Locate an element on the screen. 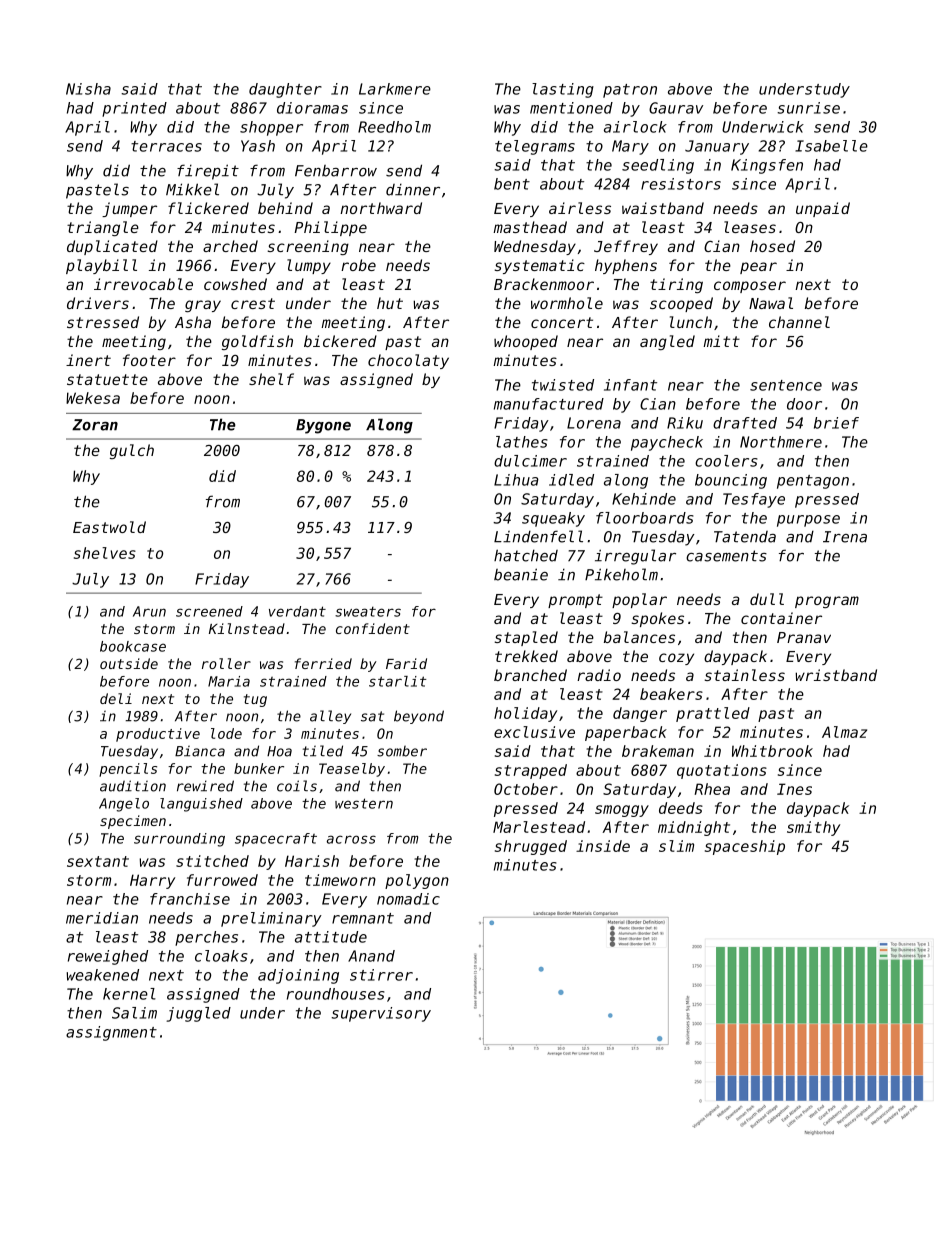 This screenshot has width=952, height=1233. Kingsfen is located at coordinates (767, 166).
